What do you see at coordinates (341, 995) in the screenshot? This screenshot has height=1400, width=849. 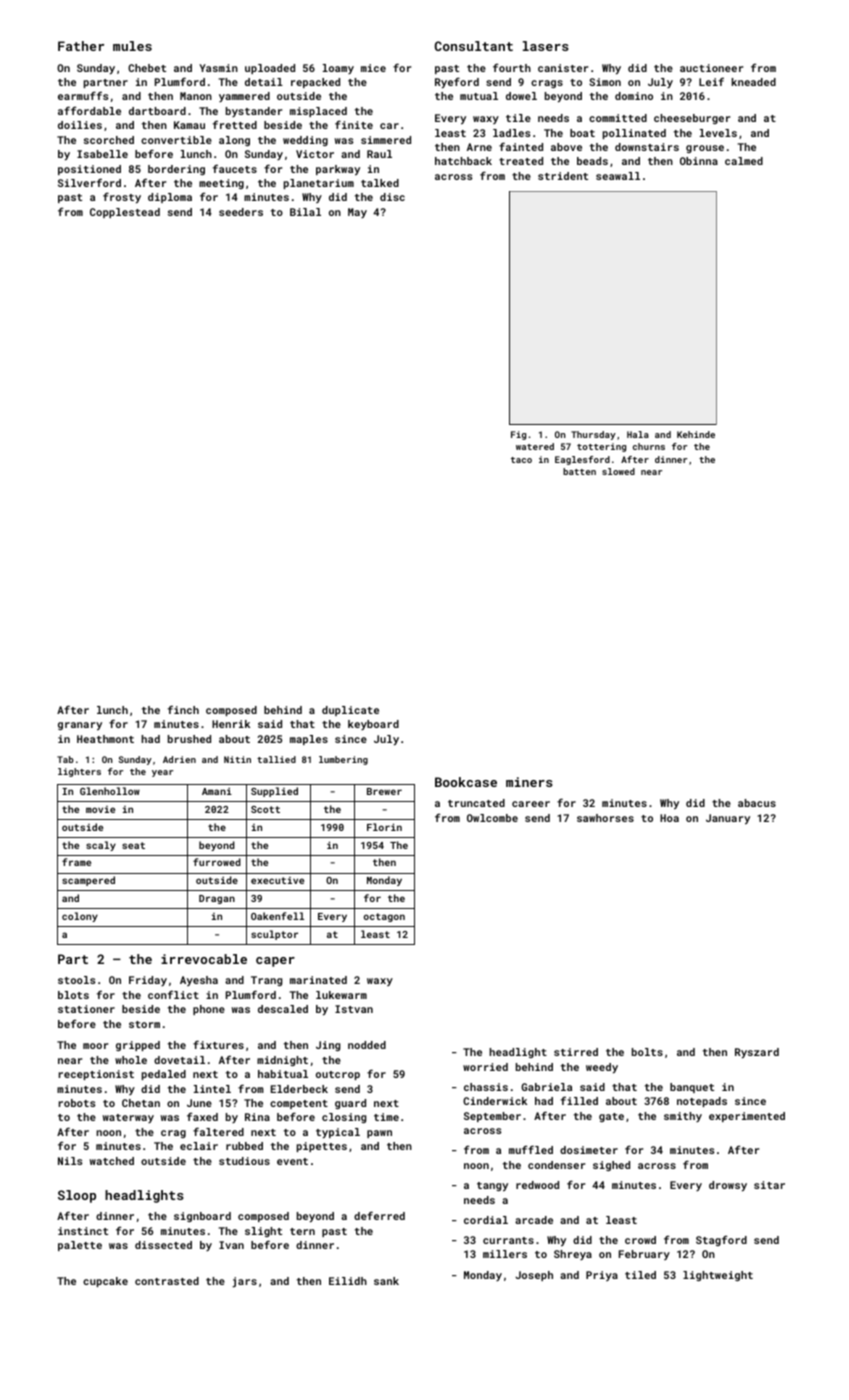 I see `lukewarm` at bounding box center [341, 995].
